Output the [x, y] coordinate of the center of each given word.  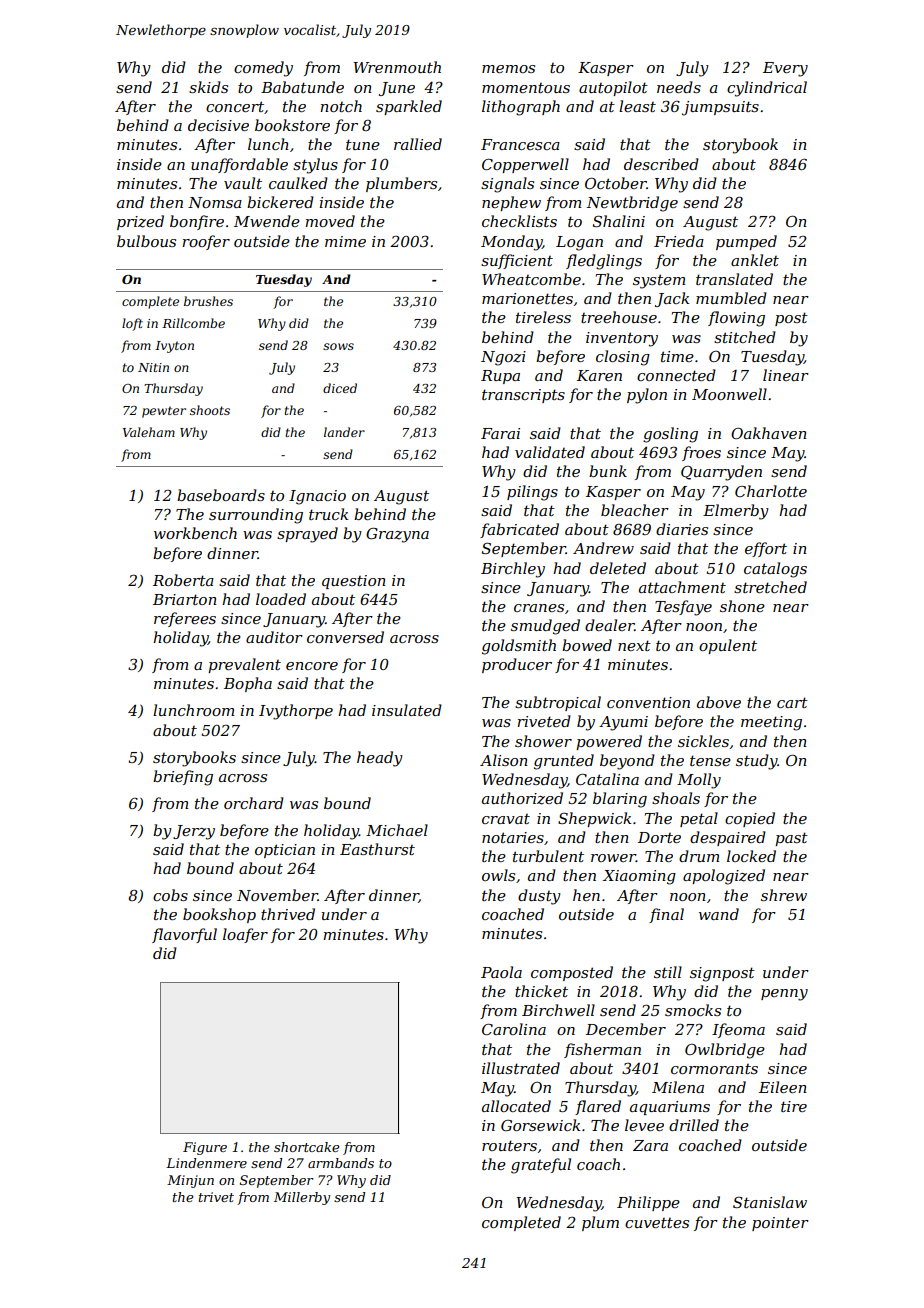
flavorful [184, 935]
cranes [539, 608]
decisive [218, 125]
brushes [208, 301]
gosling [670, 435]
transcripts [523, 396]
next [634, 645]
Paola [501, 972]
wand [719, 914]
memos [508, 69]
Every [785, 69]
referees [185, 619]
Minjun [190, 1181]
